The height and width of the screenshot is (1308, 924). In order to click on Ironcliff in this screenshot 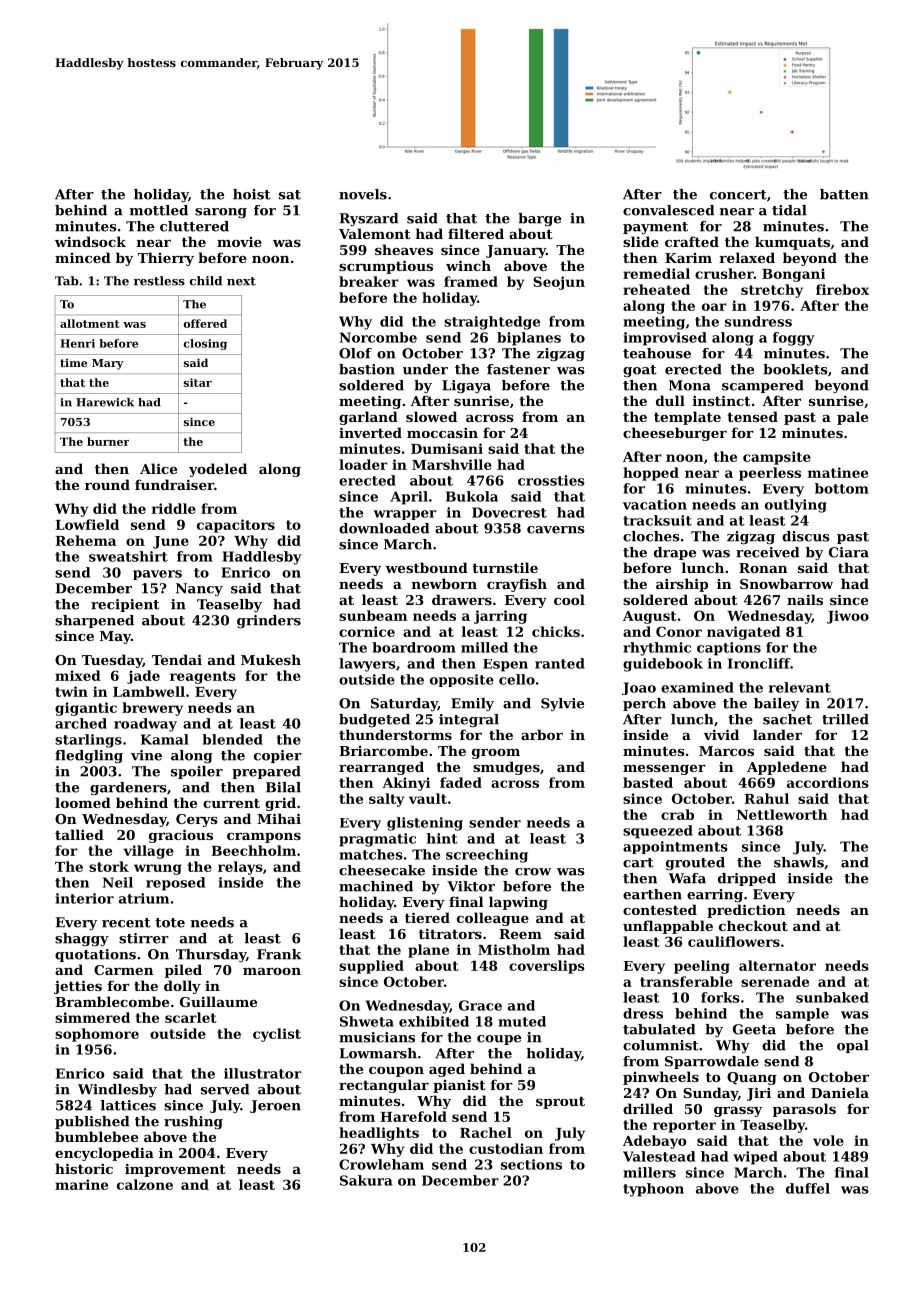, I will do `click(759, 663)`.
